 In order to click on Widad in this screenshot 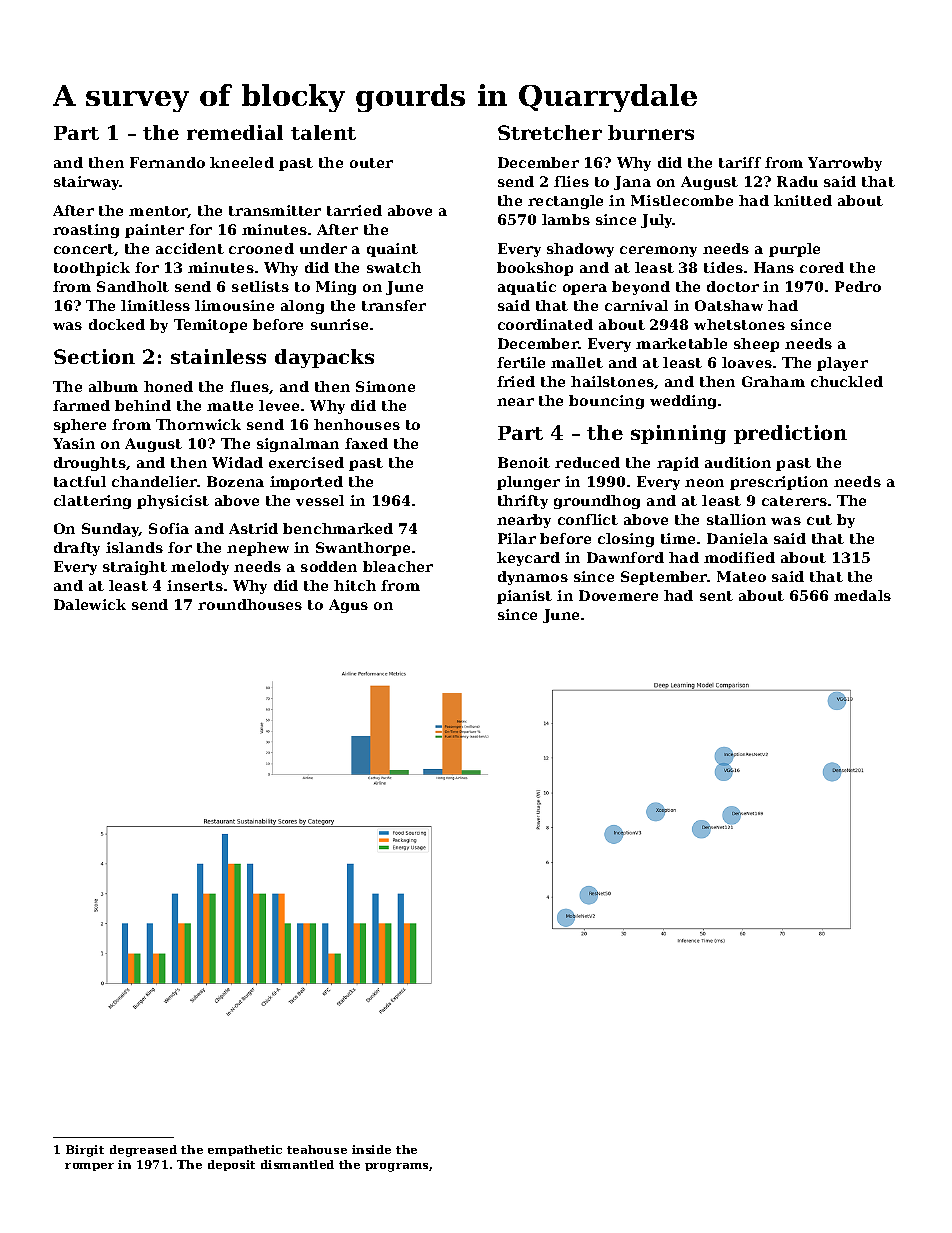, I will do `click(237, 462)`.
